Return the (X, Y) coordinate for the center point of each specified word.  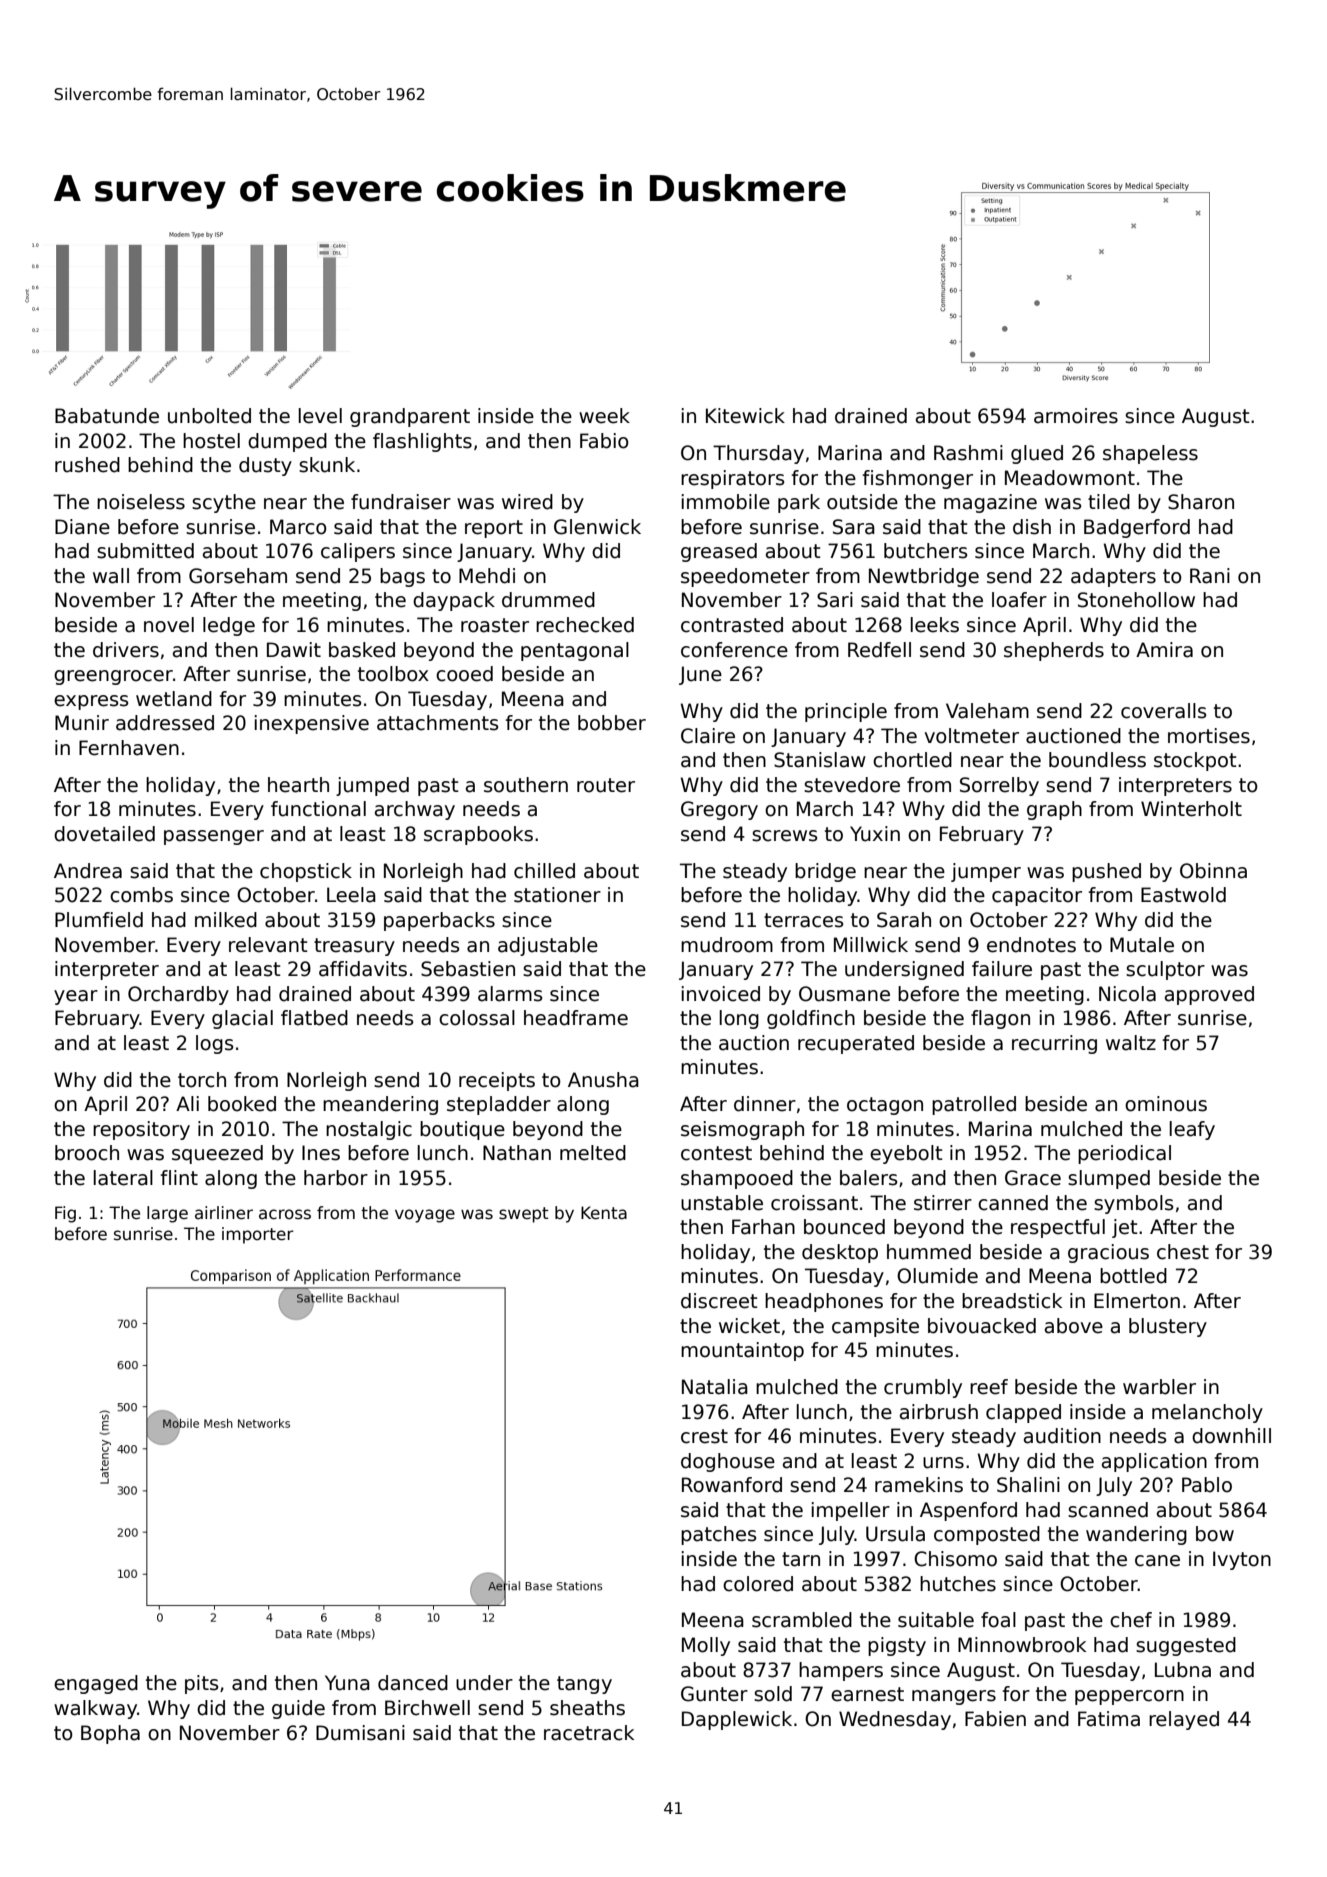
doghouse (728, 1462)
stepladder (499, 1105)
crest (704, 1436)
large (167, 1214)
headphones (824, 1302)
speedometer (745, 577)
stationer (557, 895)
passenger (214, 837)
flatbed (314, 1018)
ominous (1166, 1104)
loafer (1019, 600)
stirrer (943, 1203)
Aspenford (968, 1511)
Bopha (110, 1734)
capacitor (1037, 896)
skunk (327, 465)
